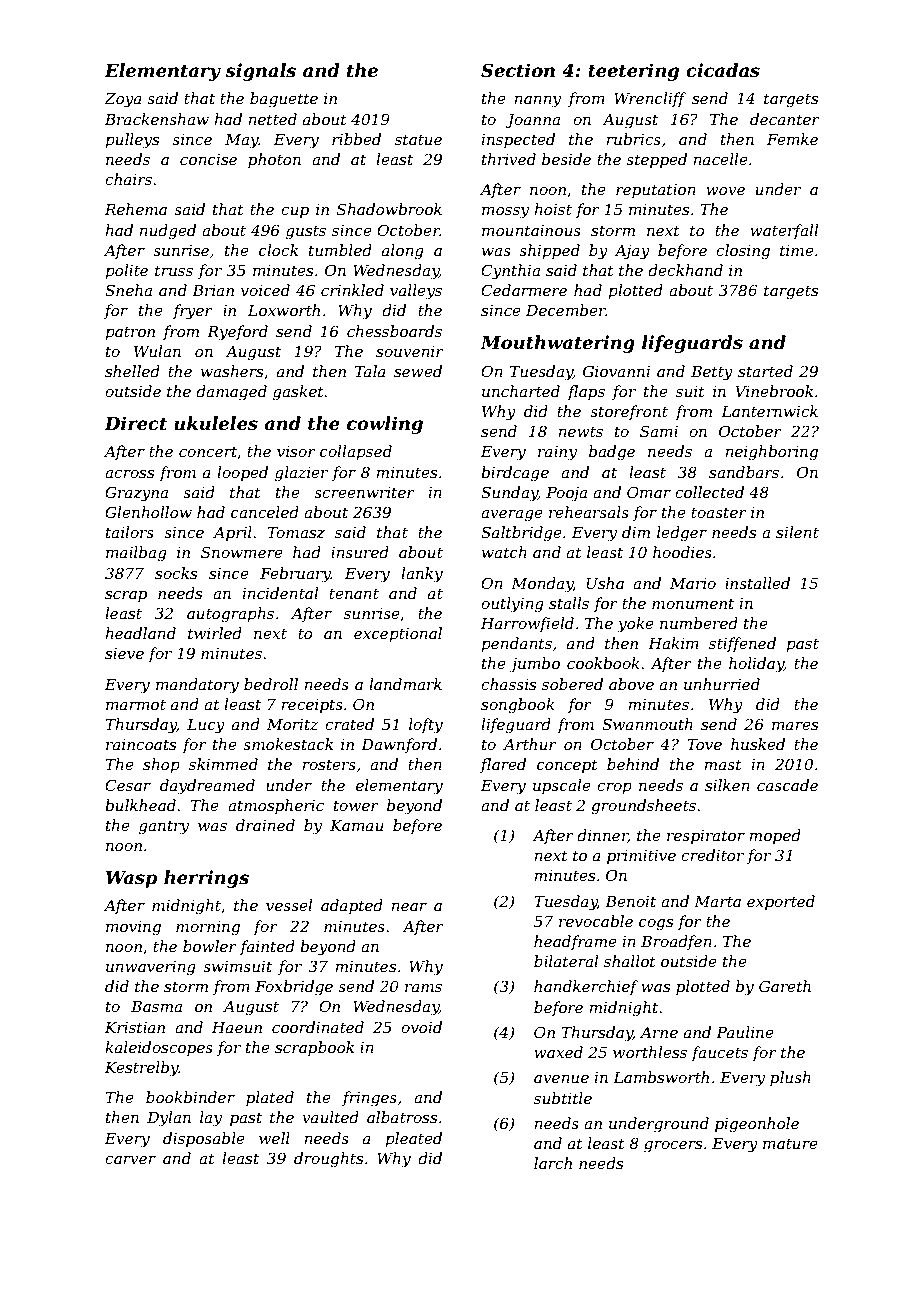 The height and width of the image is (1314, 924). I want to click on shipped, so click(549, 251).
